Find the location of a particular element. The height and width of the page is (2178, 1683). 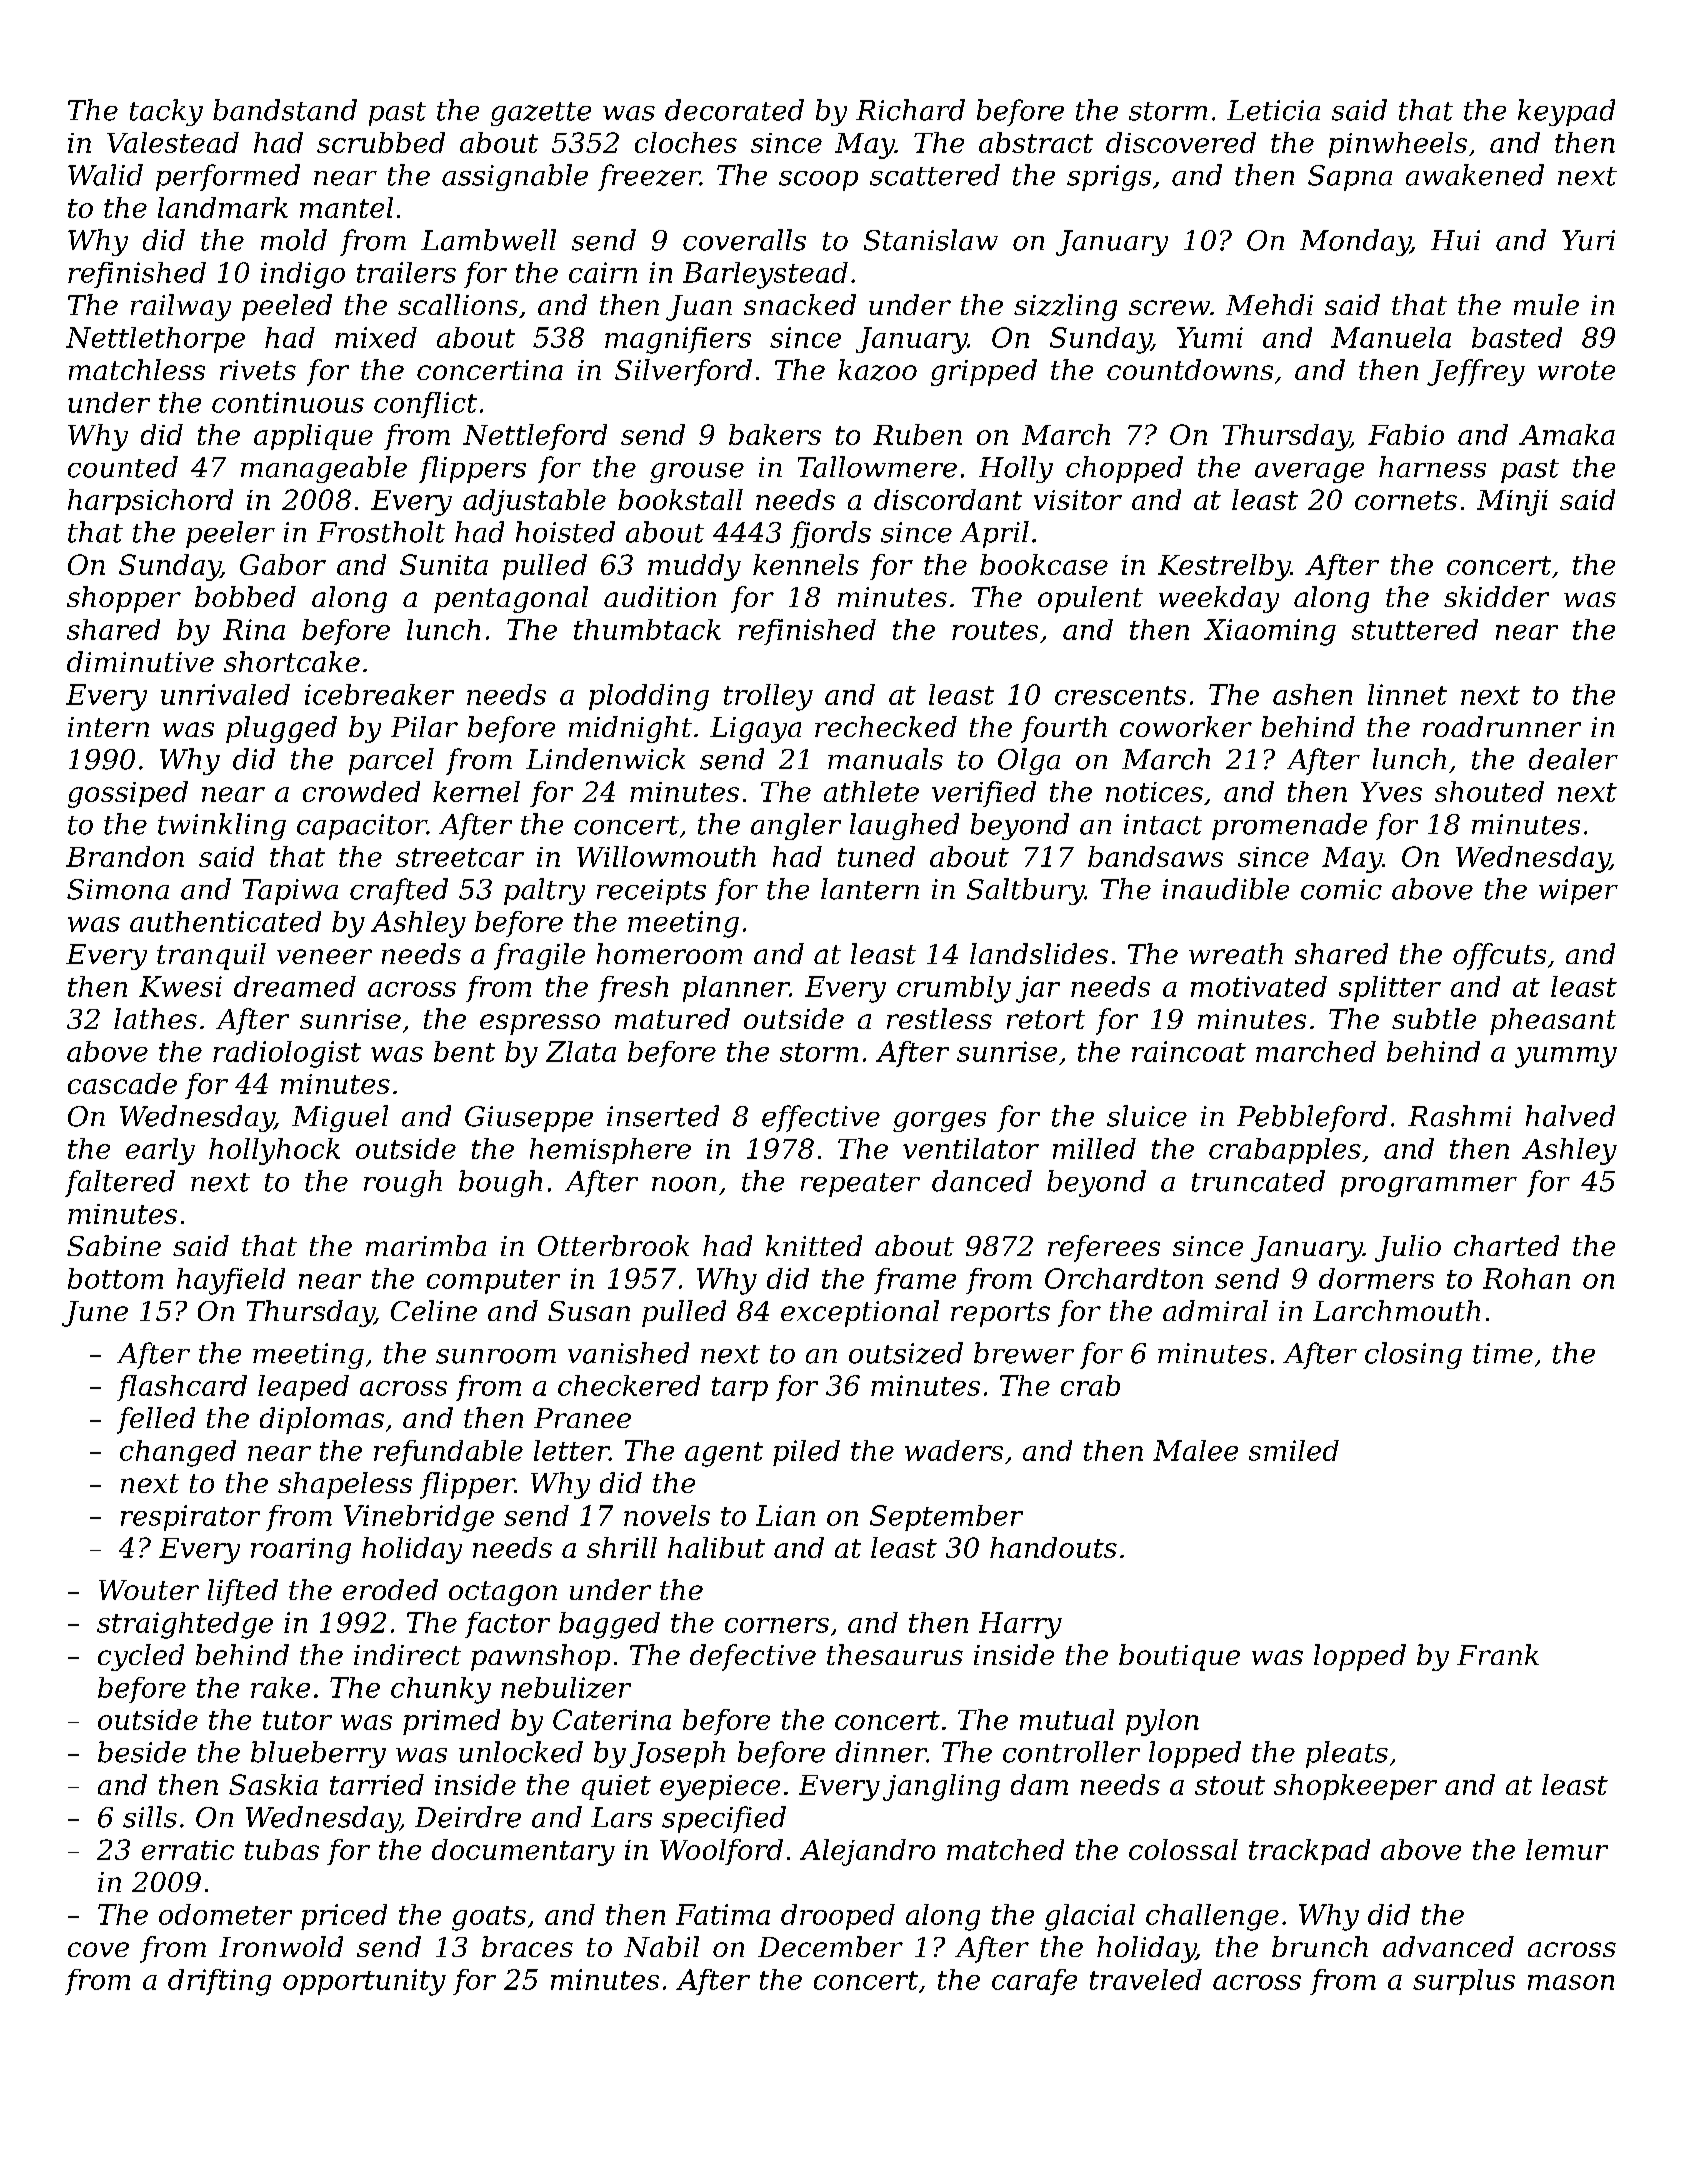

Richard is located at coordinates (910, 110).
